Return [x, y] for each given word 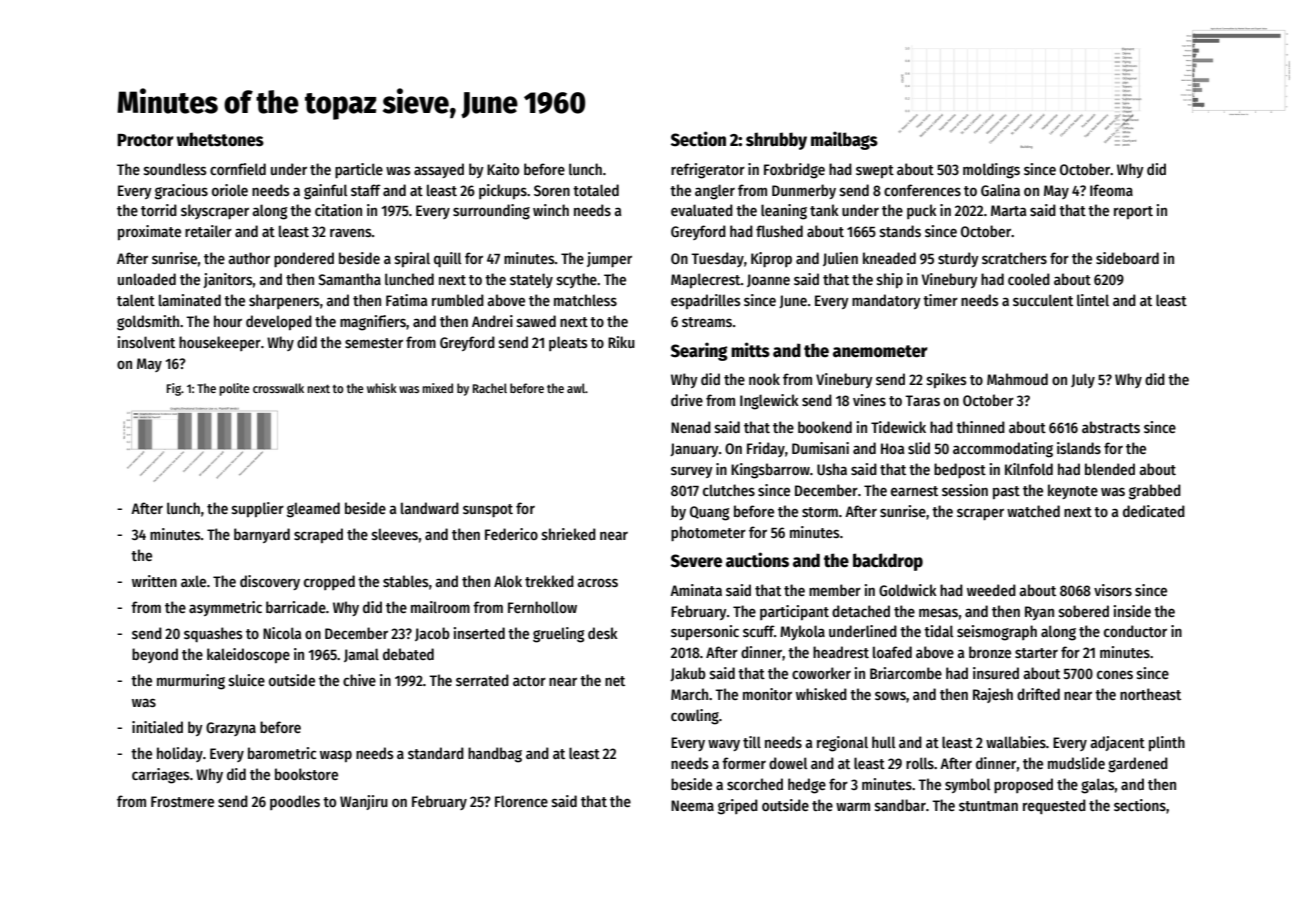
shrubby [776, 141]
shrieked [569, 534]
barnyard [262, 535]
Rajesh [993, 695]
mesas [938, 612]
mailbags [844, 140]
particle [359, 170]
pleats [568, 343]
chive [359, 680]
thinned [980, 427]
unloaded [147, 279]
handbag [495, 755]
